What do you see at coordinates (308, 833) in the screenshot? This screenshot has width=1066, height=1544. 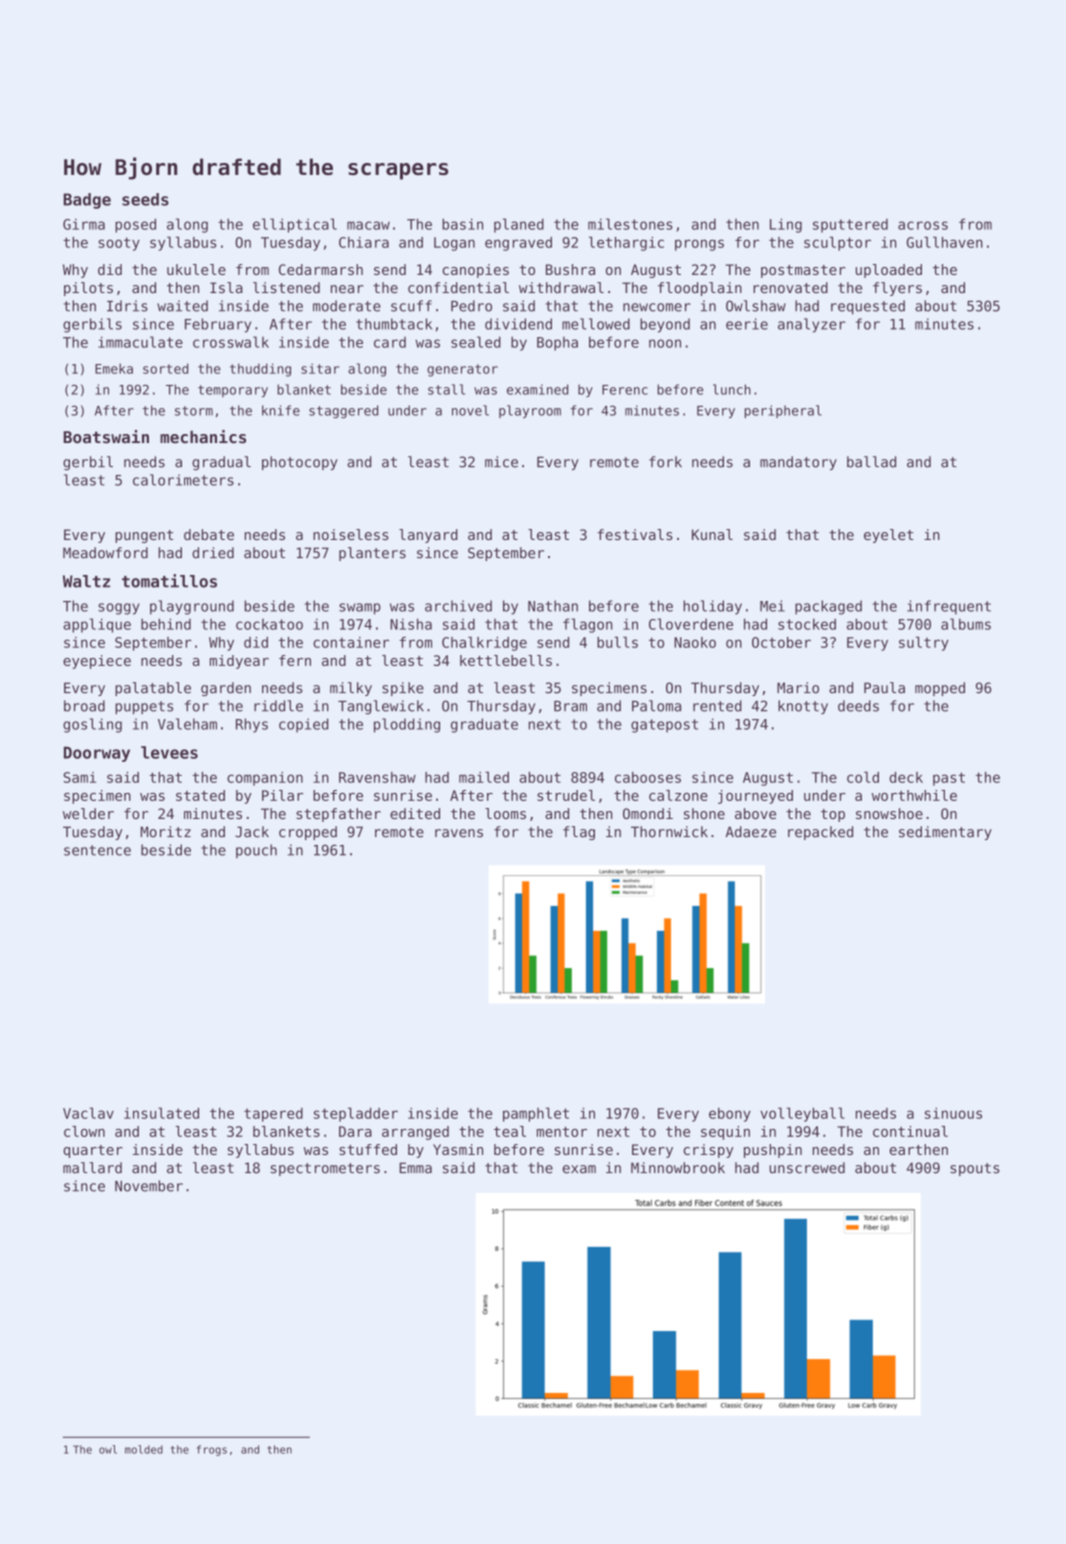 I see `cropped` at bounding box center [308, 833].
